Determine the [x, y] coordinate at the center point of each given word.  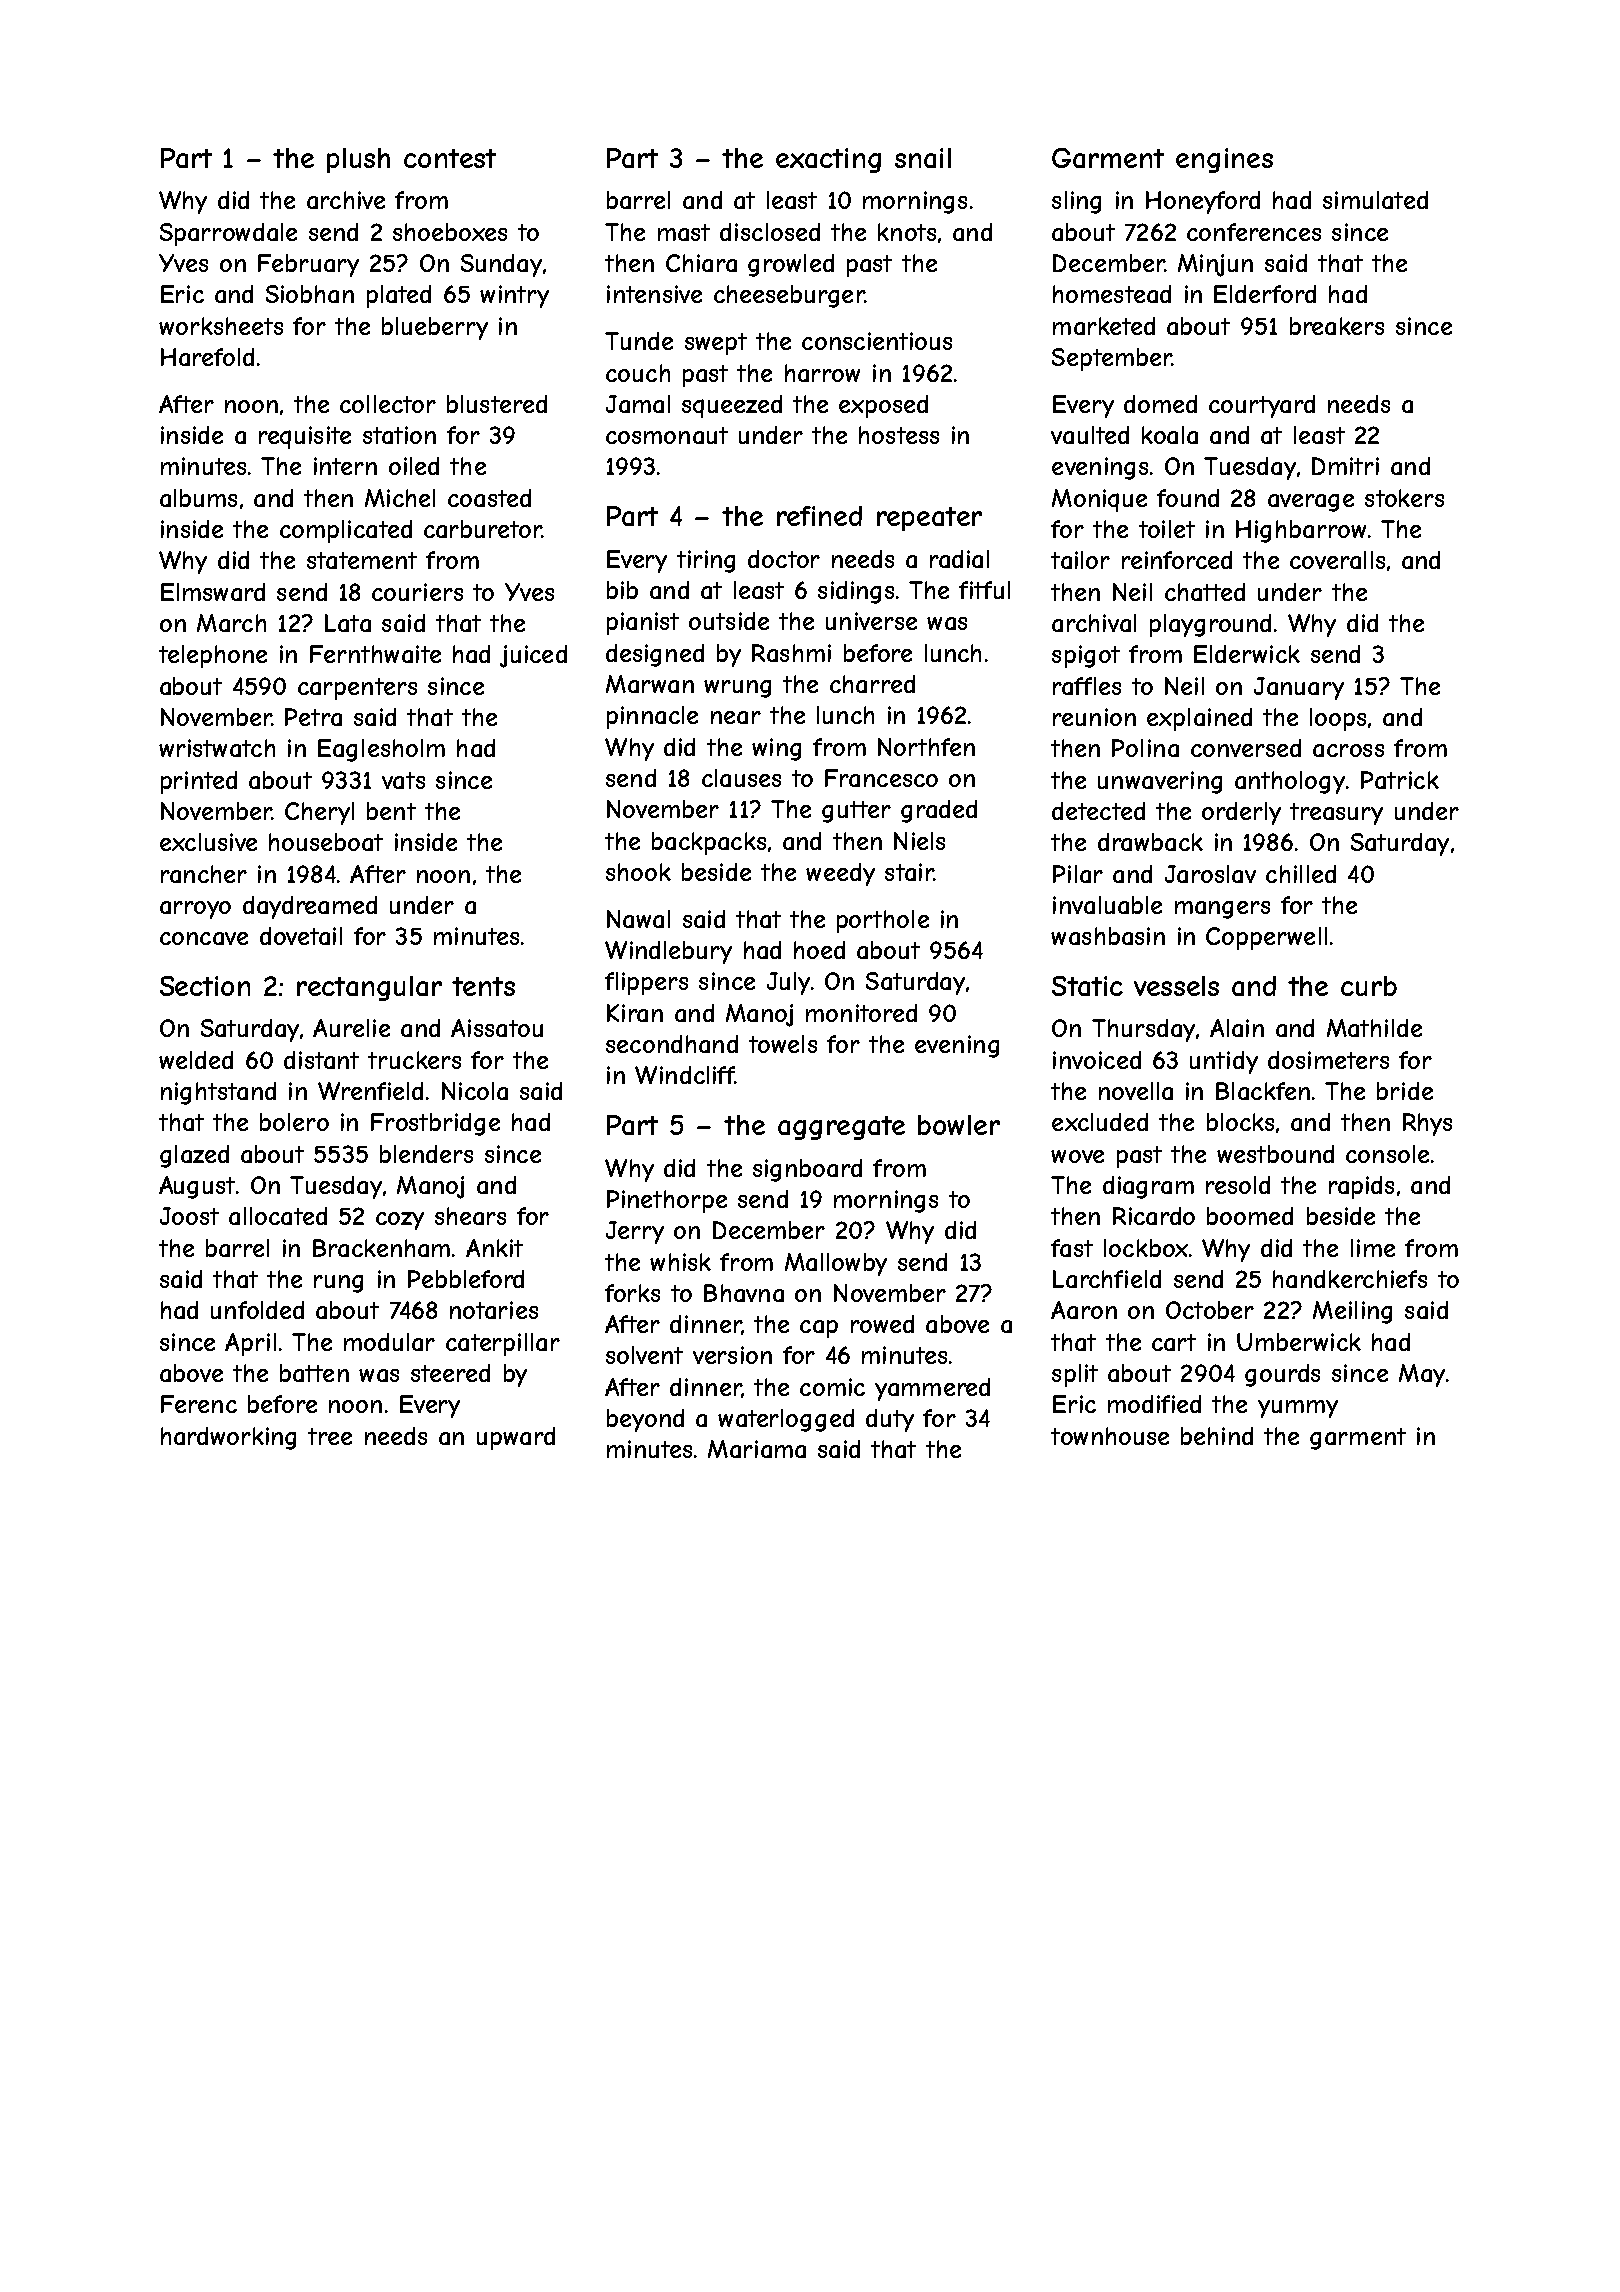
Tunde [639, 341]
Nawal [638, 919]
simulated [1375, 200]
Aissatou [497, 1028]
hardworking [228, 1438]
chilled [1301, 874]
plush [358, 160]
